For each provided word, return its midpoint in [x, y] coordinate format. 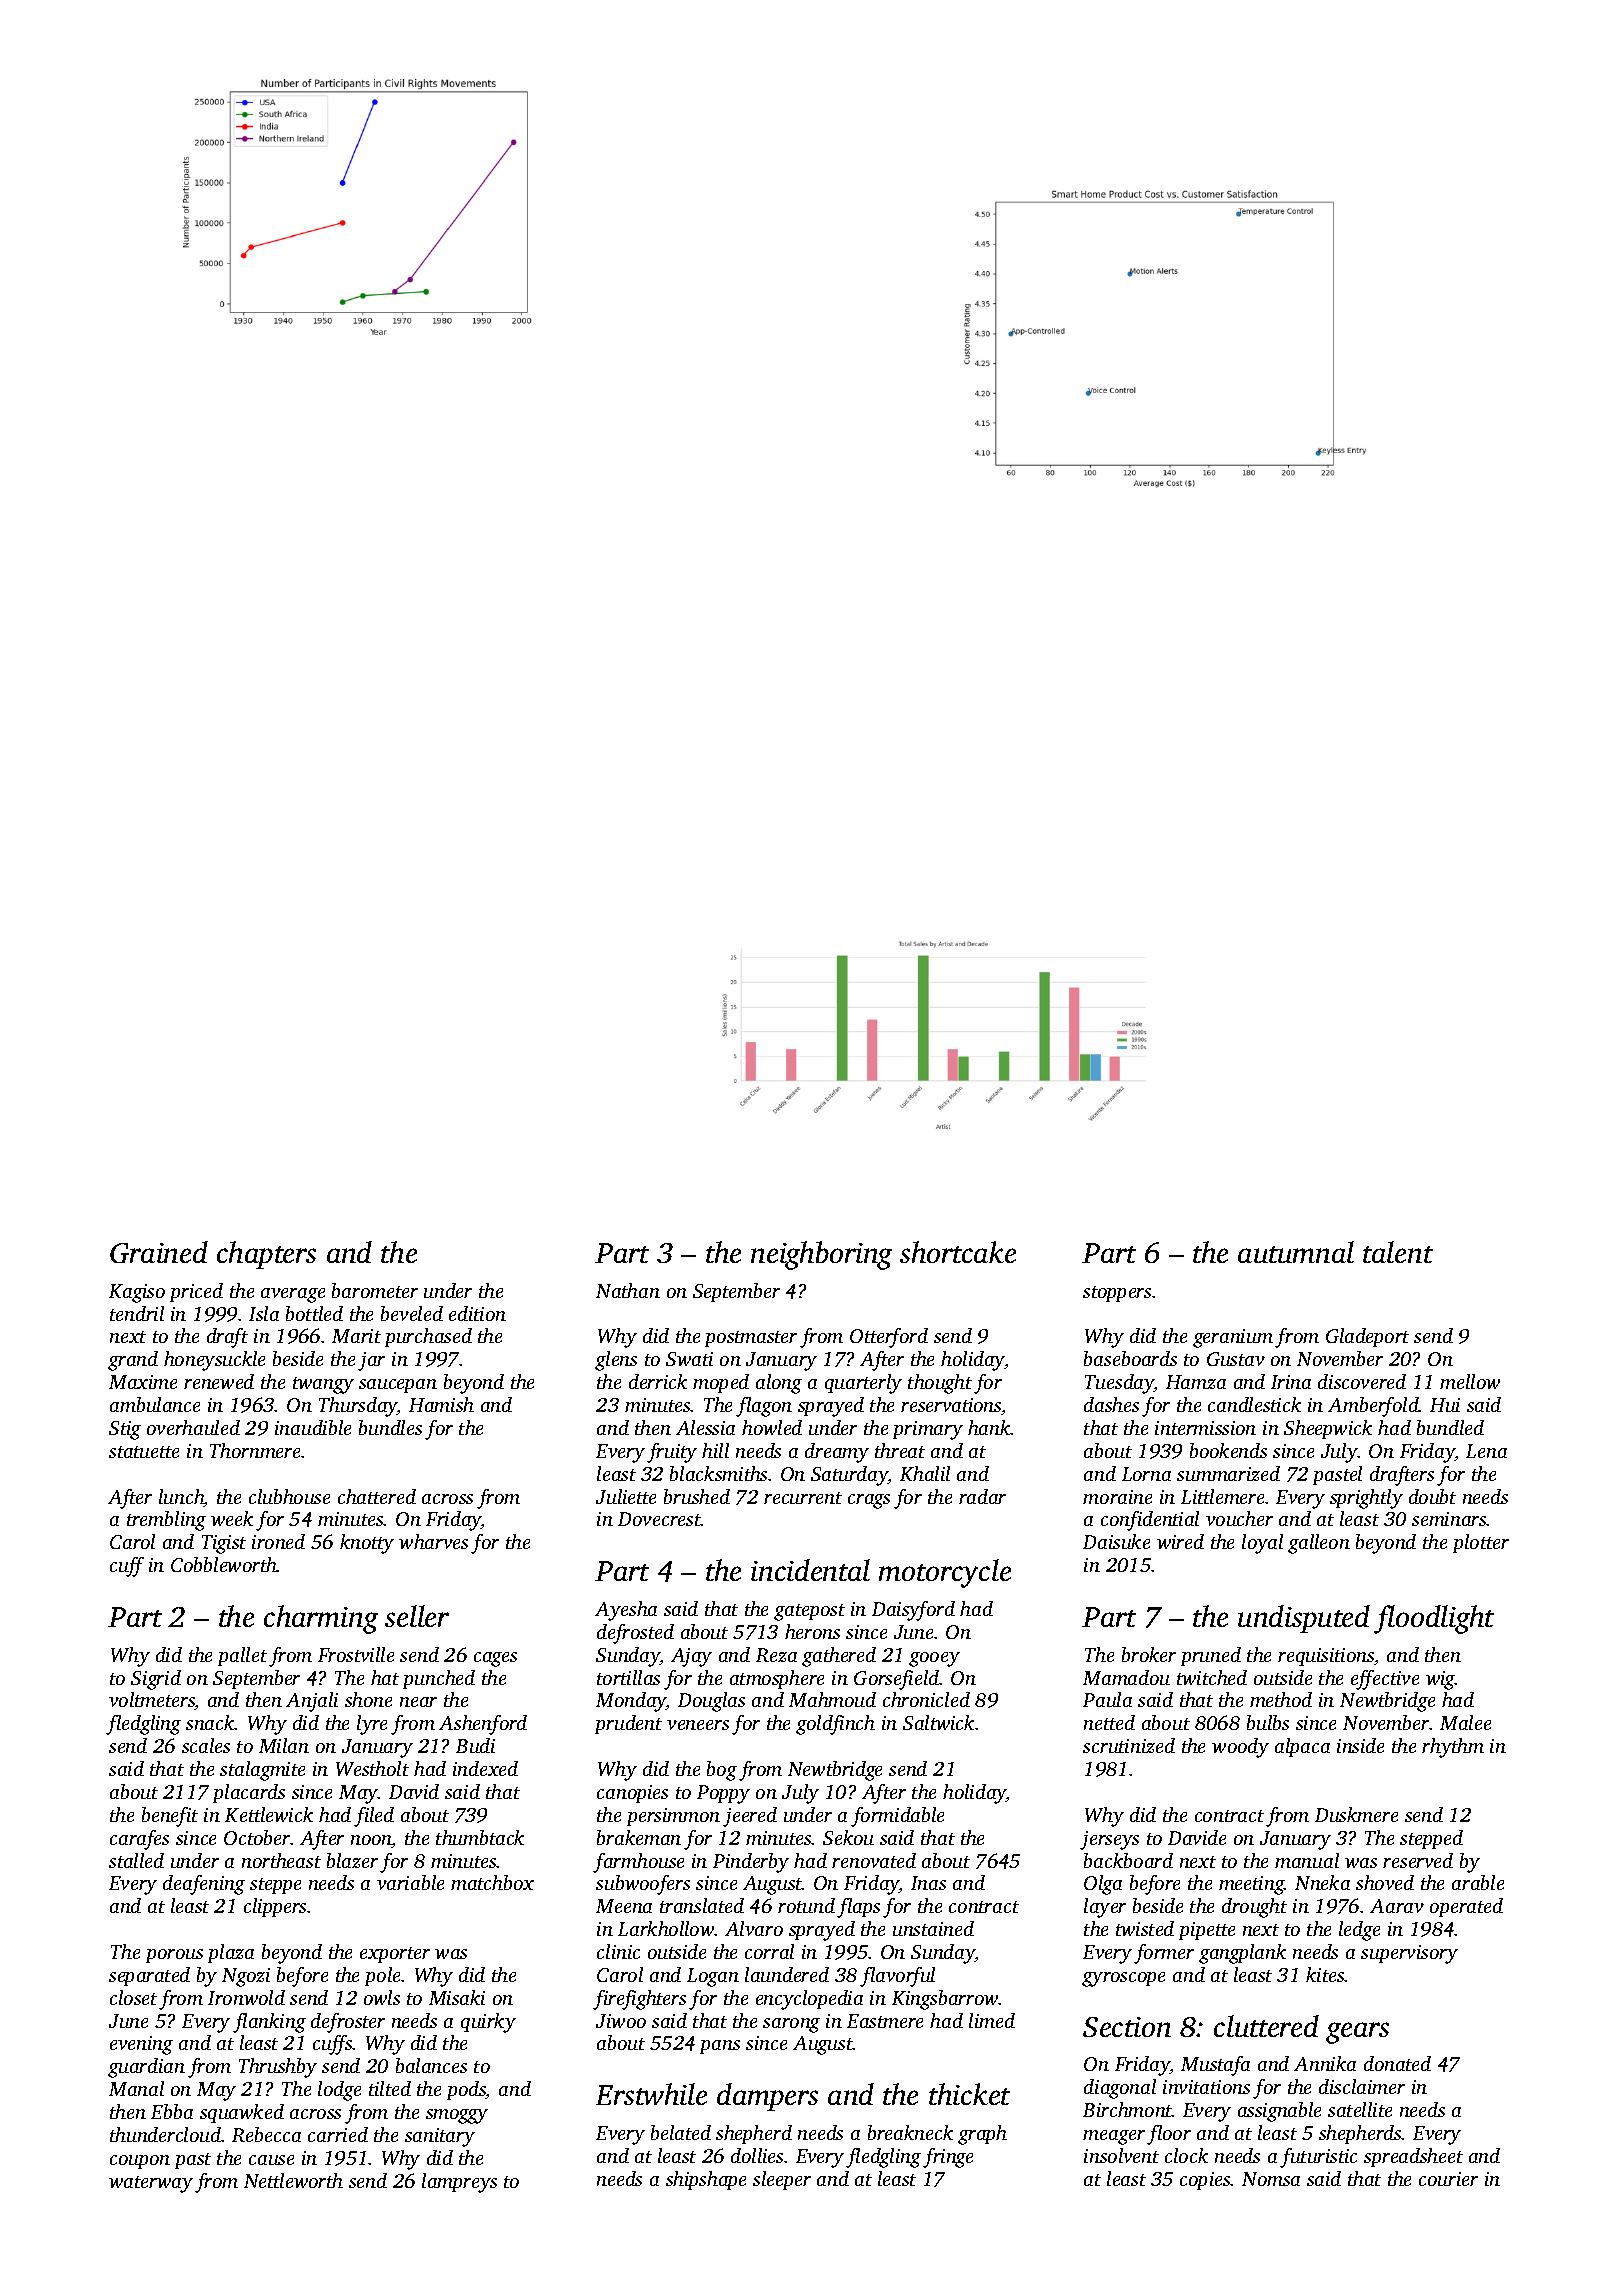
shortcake [958, 1252]
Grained [159, 1252]
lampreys [459, 2183]
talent [1398, 1252]
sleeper [782, 2180]
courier [1448, 2179]
